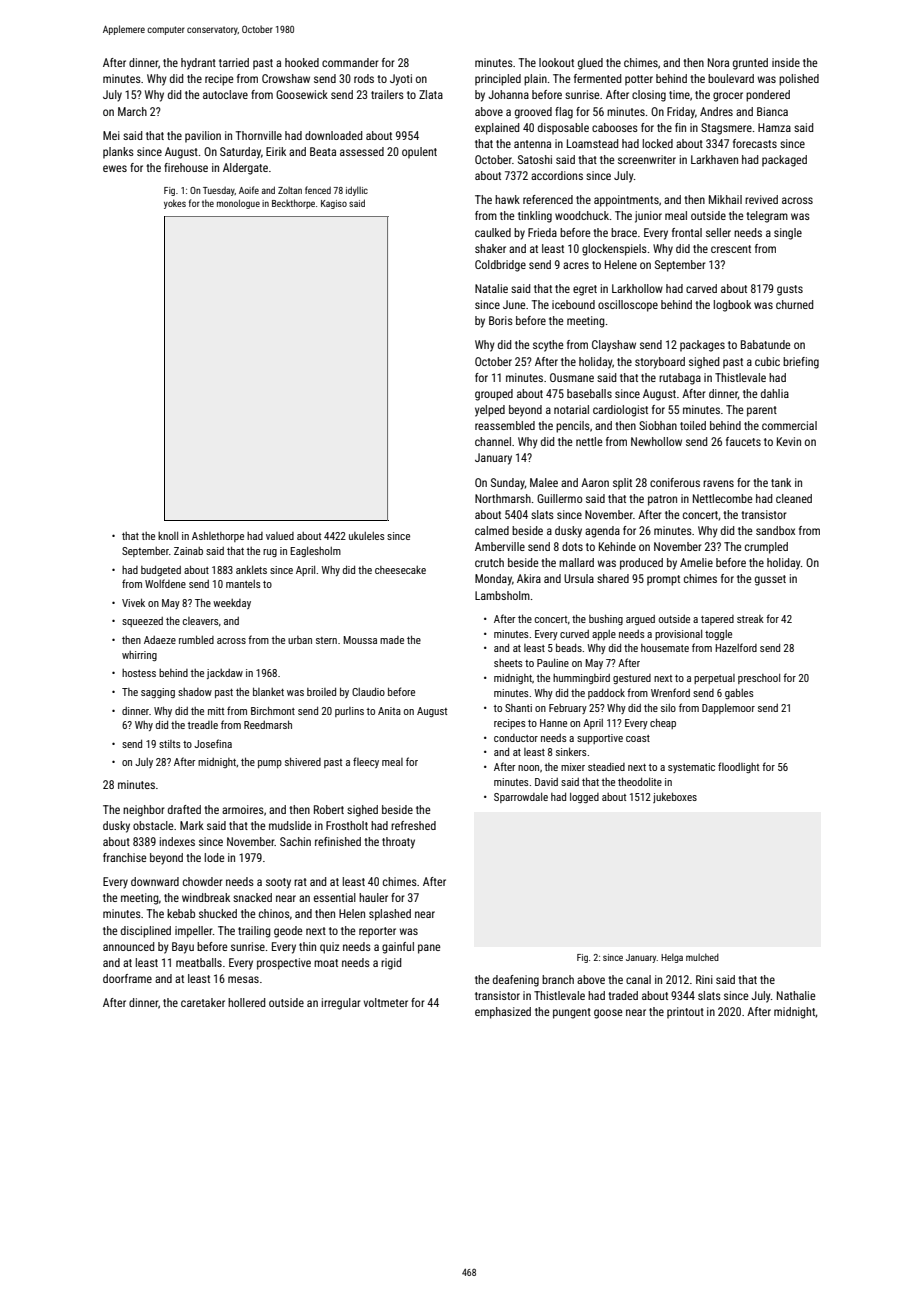 The height and width of the page is (1308, 924). What do you see at coordinates (276, 151) in the page?
I see `Eirik` at bounding box center [276, 151].
